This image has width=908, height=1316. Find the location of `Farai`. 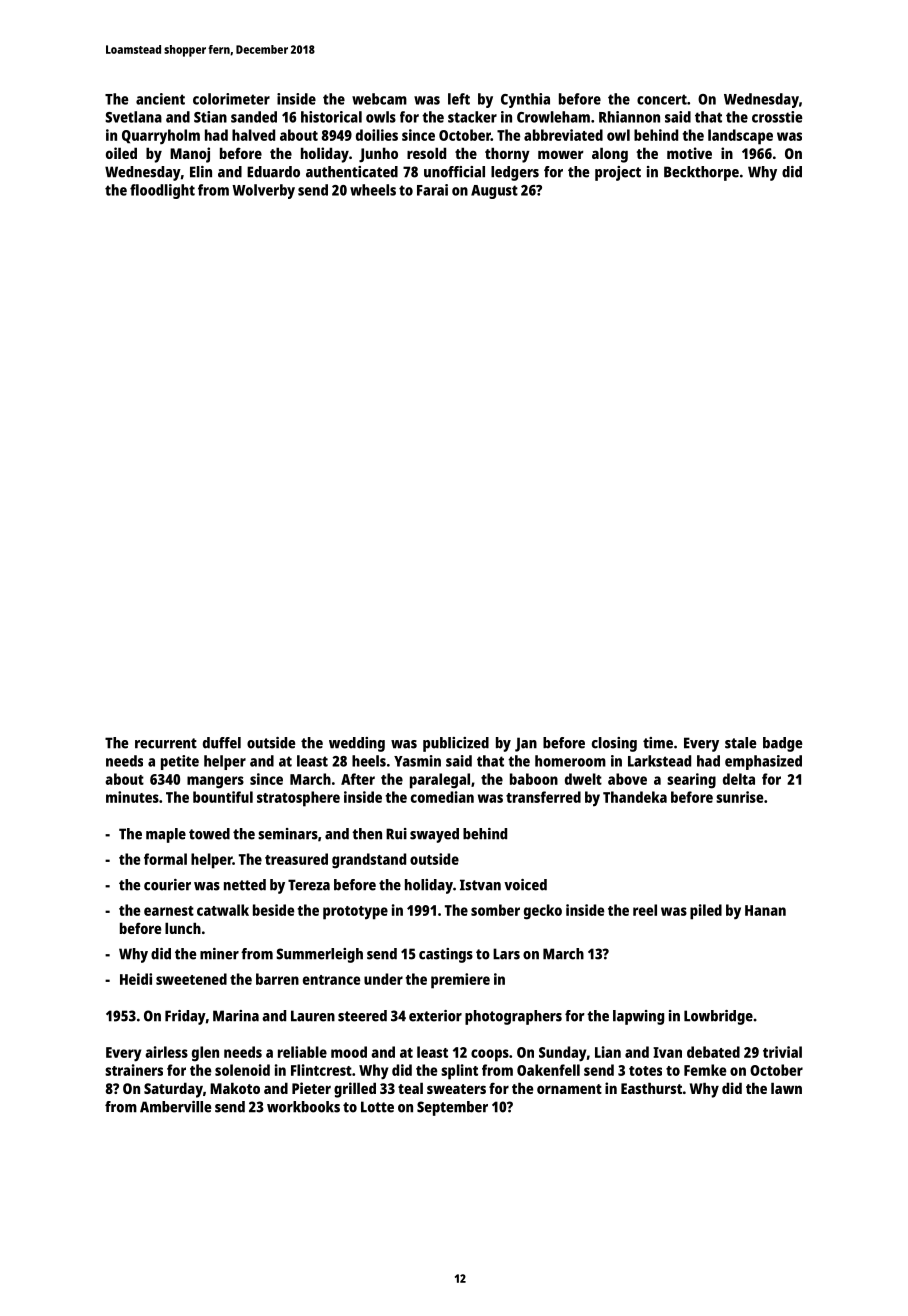

Farai is located at coordinates (432, 190).
